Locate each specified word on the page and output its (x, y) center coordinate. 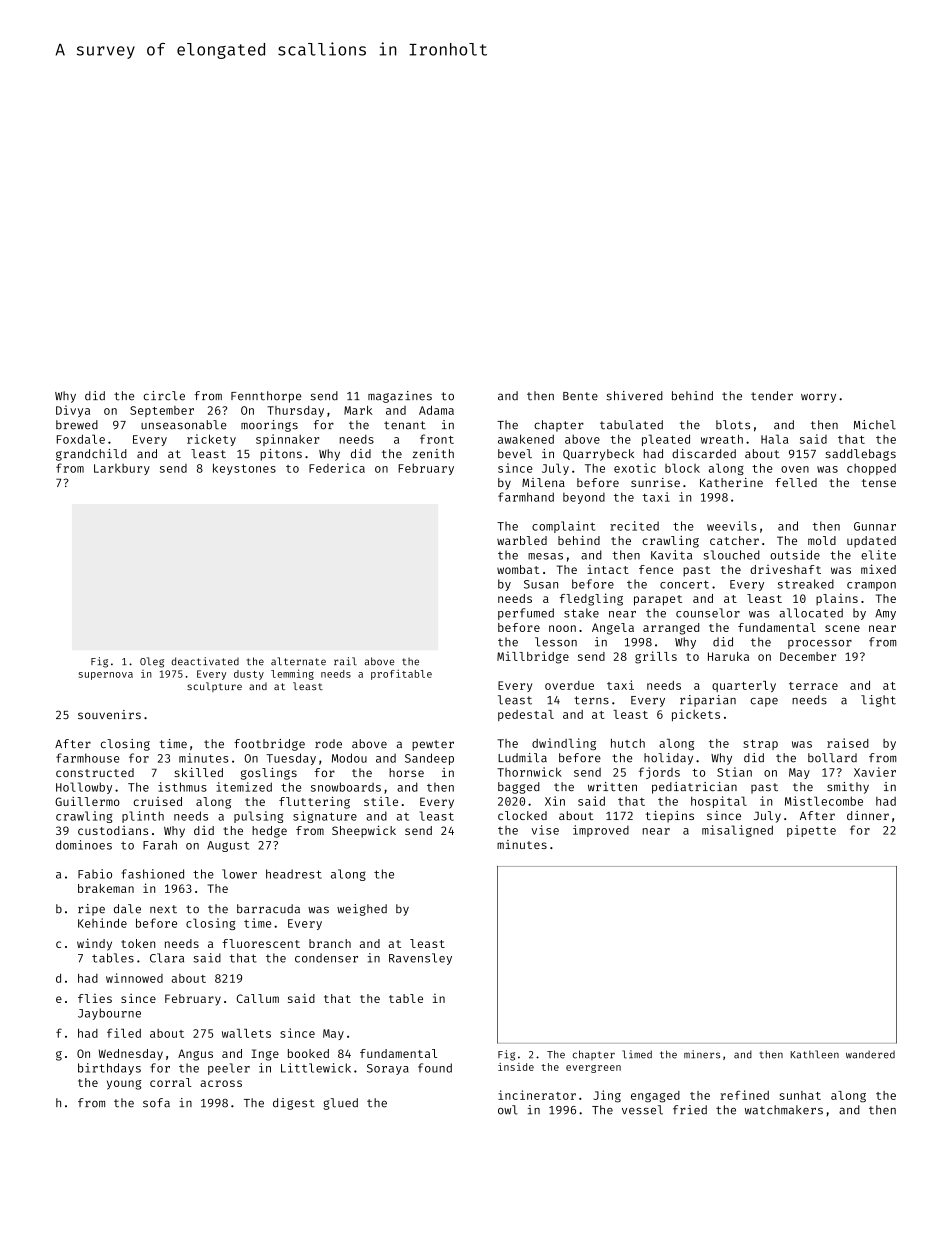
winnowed (134, 978)
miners (702, 1054)
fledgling (591, 599)
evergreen (593, 1069)
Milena (543, 482)
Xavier (875, 772)
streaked (806, 584)
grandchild (91, 455)
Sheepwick (364, 831)
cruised (157, 801)
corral (171, 1082)
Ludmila (522, 758)
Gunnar (875, 526)
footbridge (269, 745)
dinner (868, 815)
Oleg (152, 662)
